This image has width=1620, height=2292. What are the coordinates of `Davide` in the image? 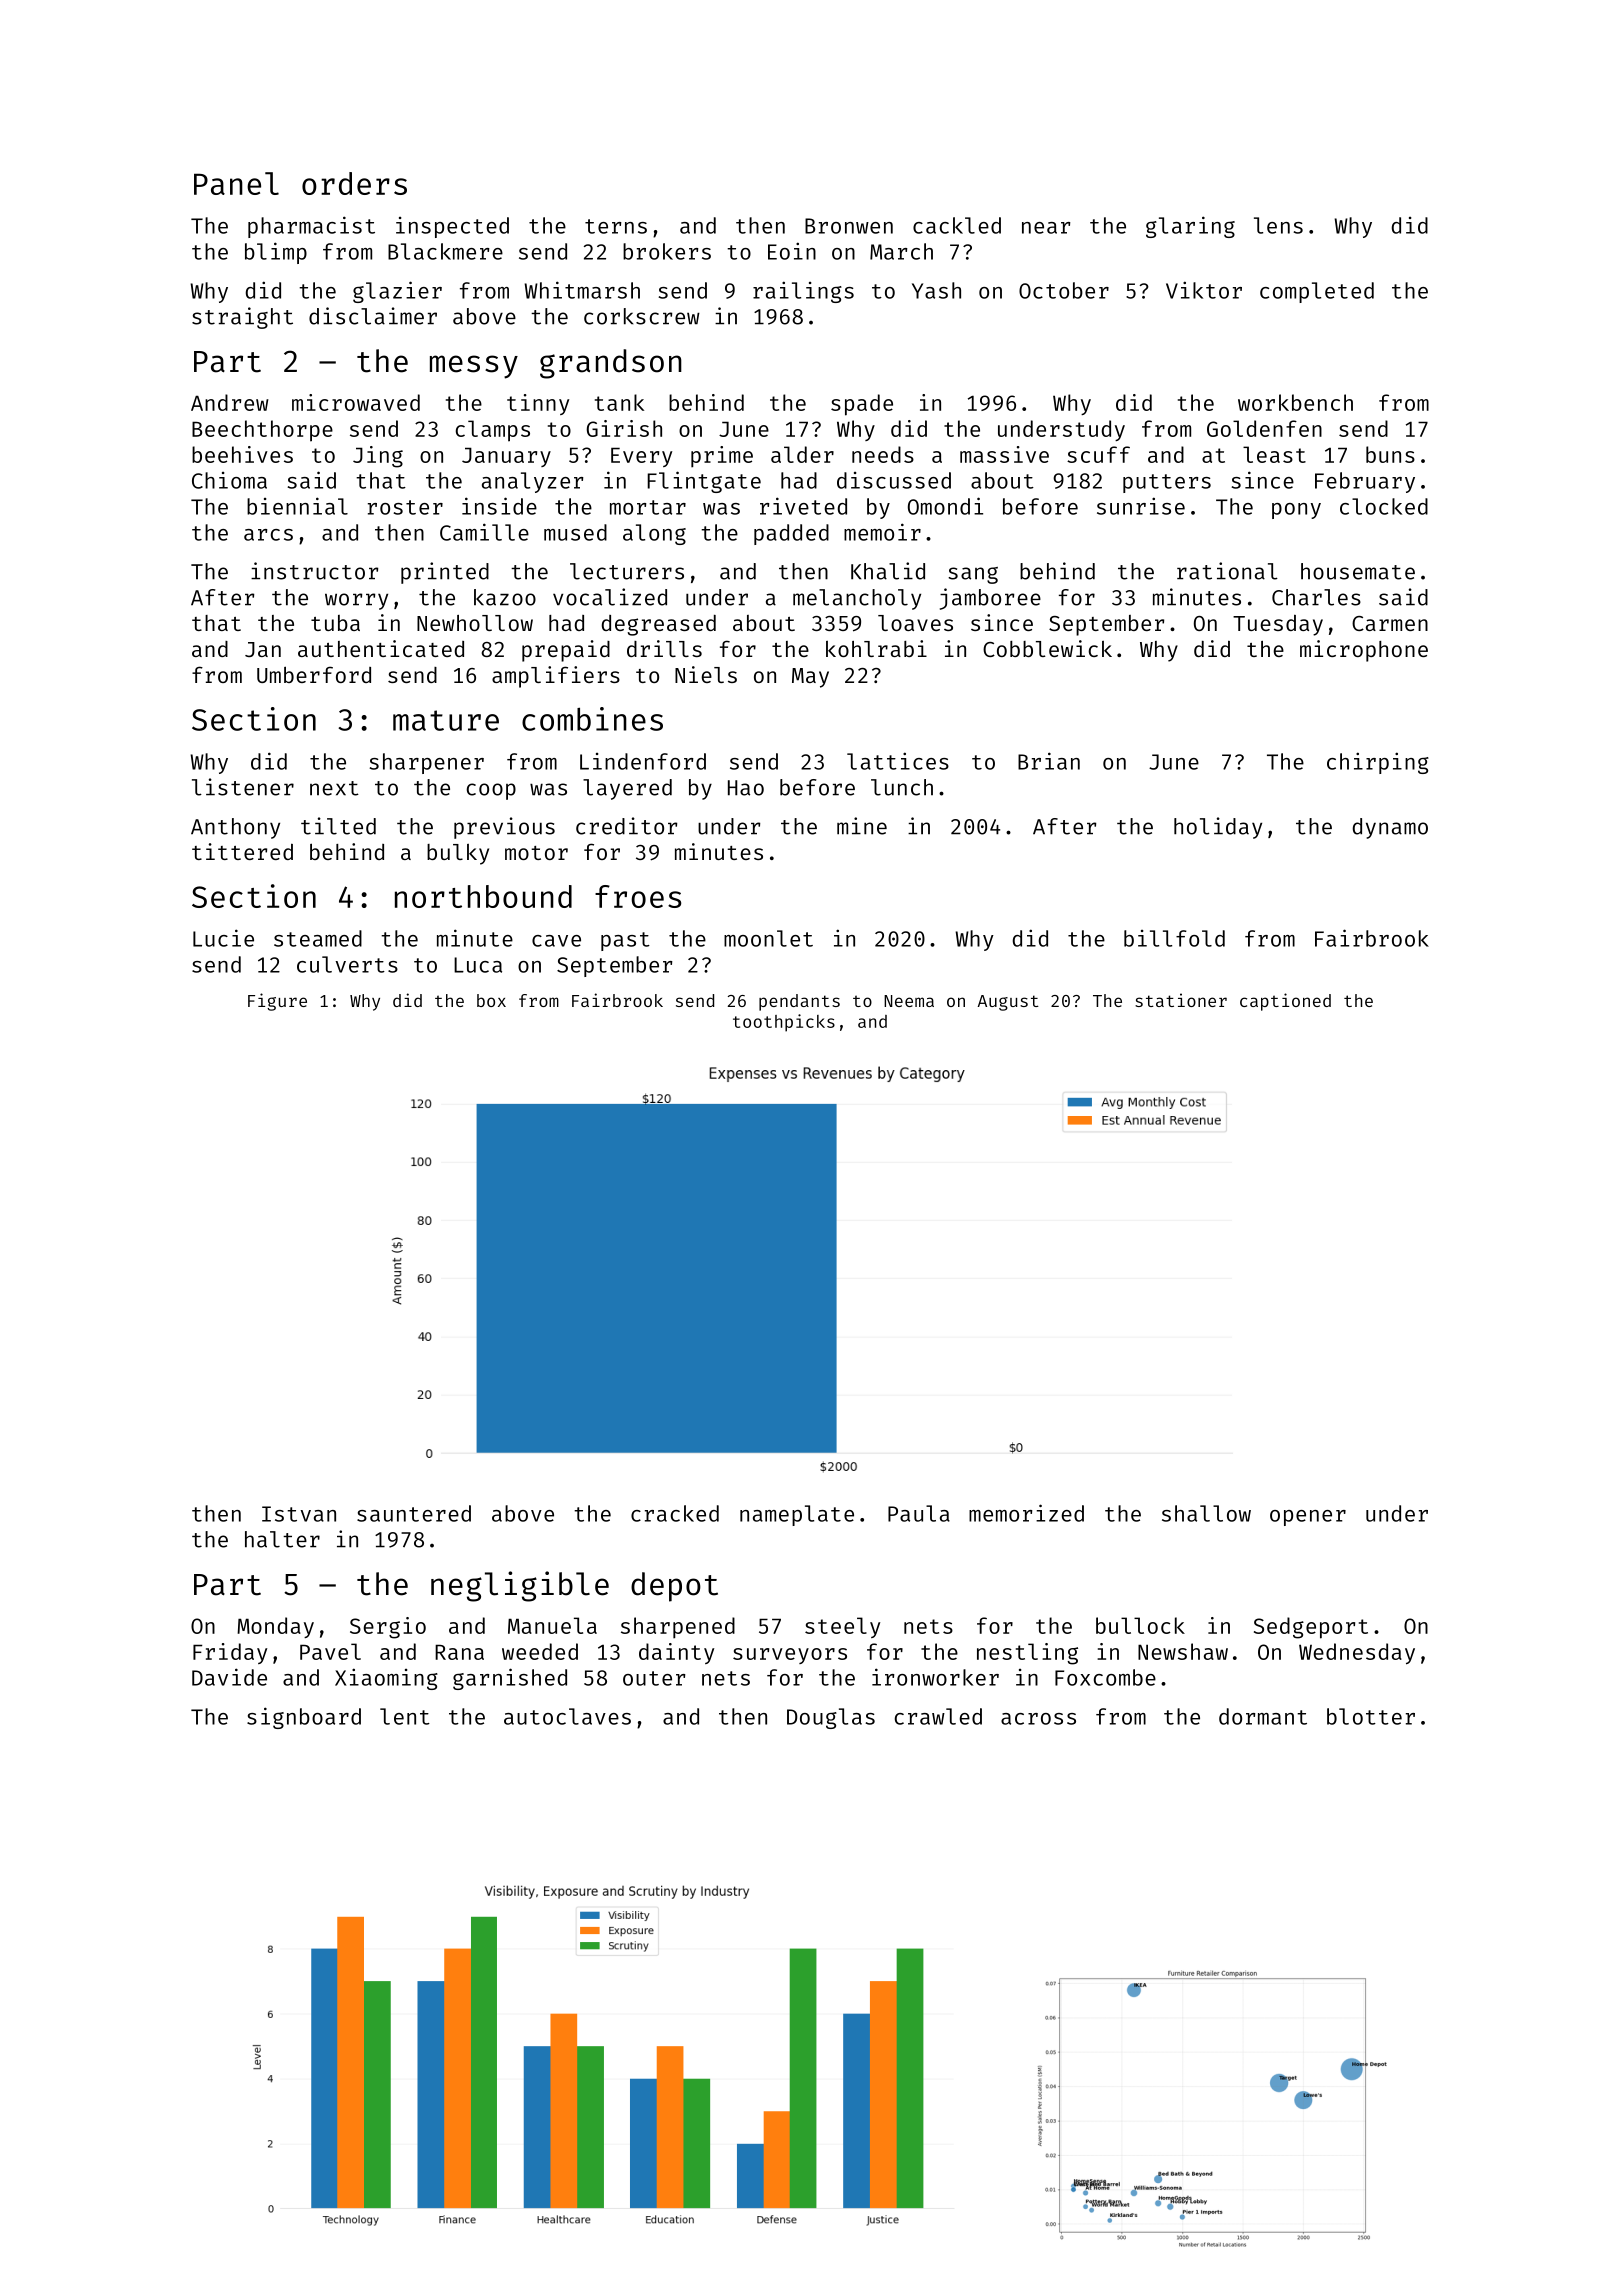 It's located at (229, 1677).
